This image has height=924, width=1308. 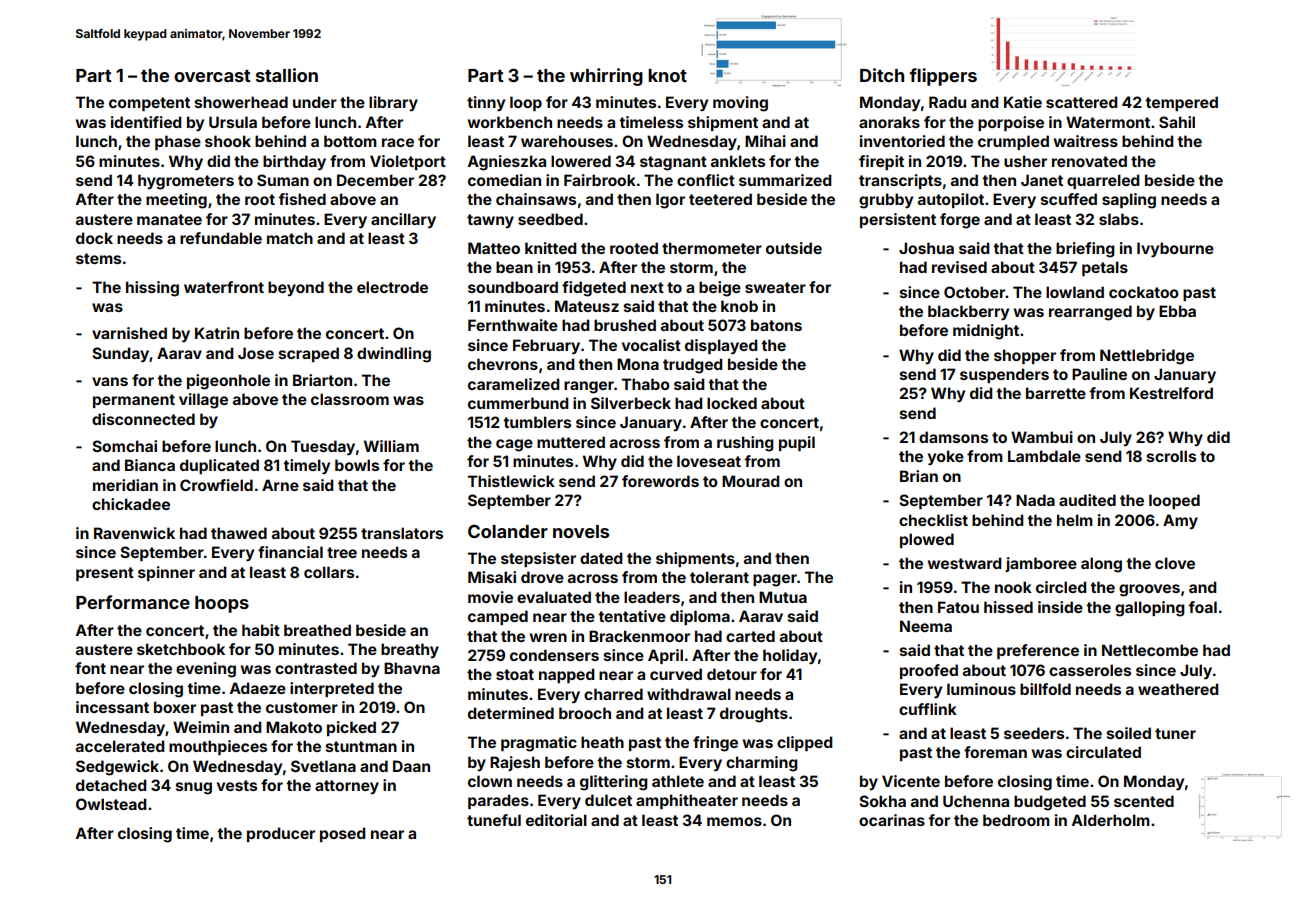 I want to click on flippers, so click(x=943, y=77).
